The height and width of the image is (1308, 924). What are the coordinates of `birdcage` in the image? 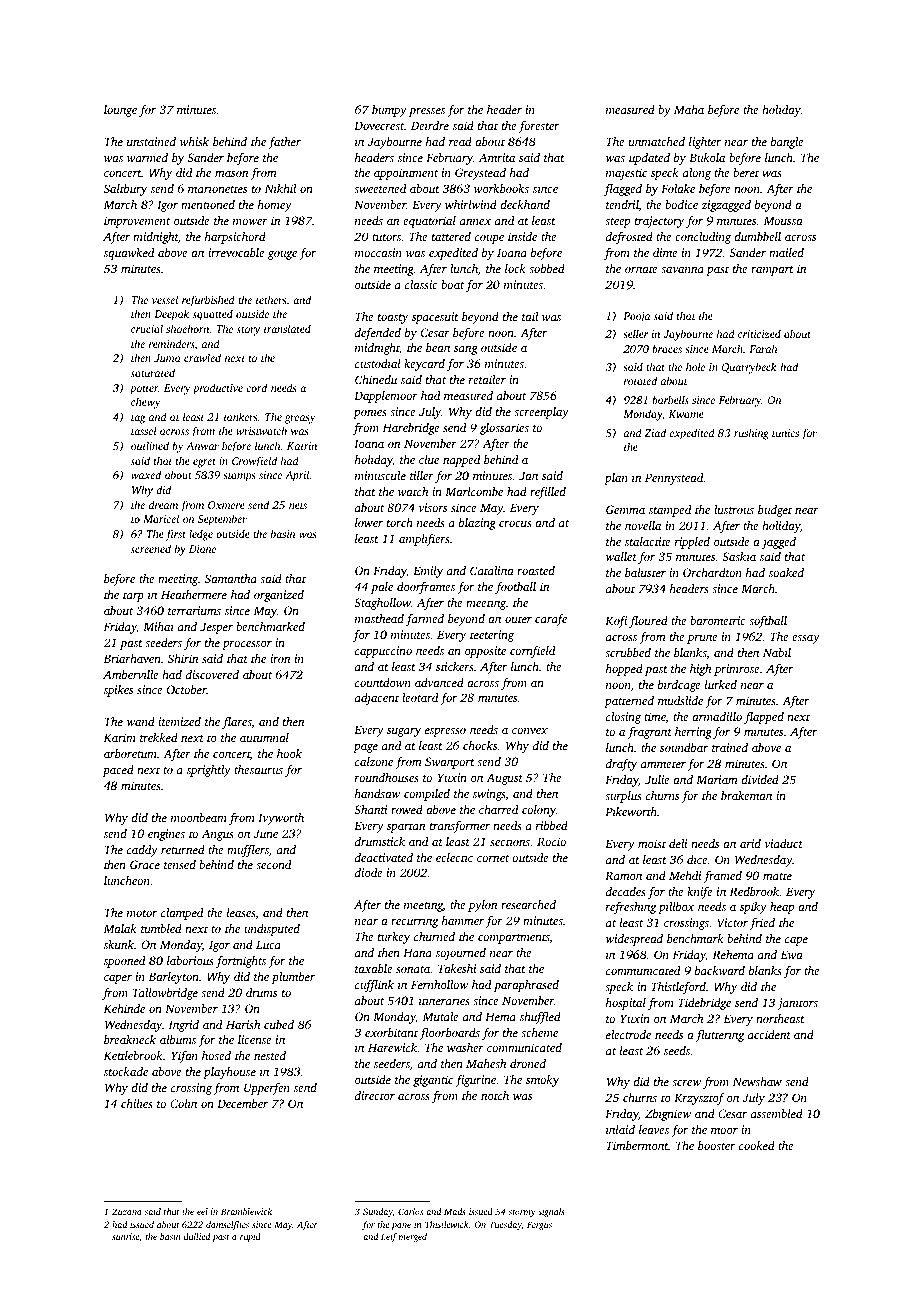 It's located at (679, 686).
